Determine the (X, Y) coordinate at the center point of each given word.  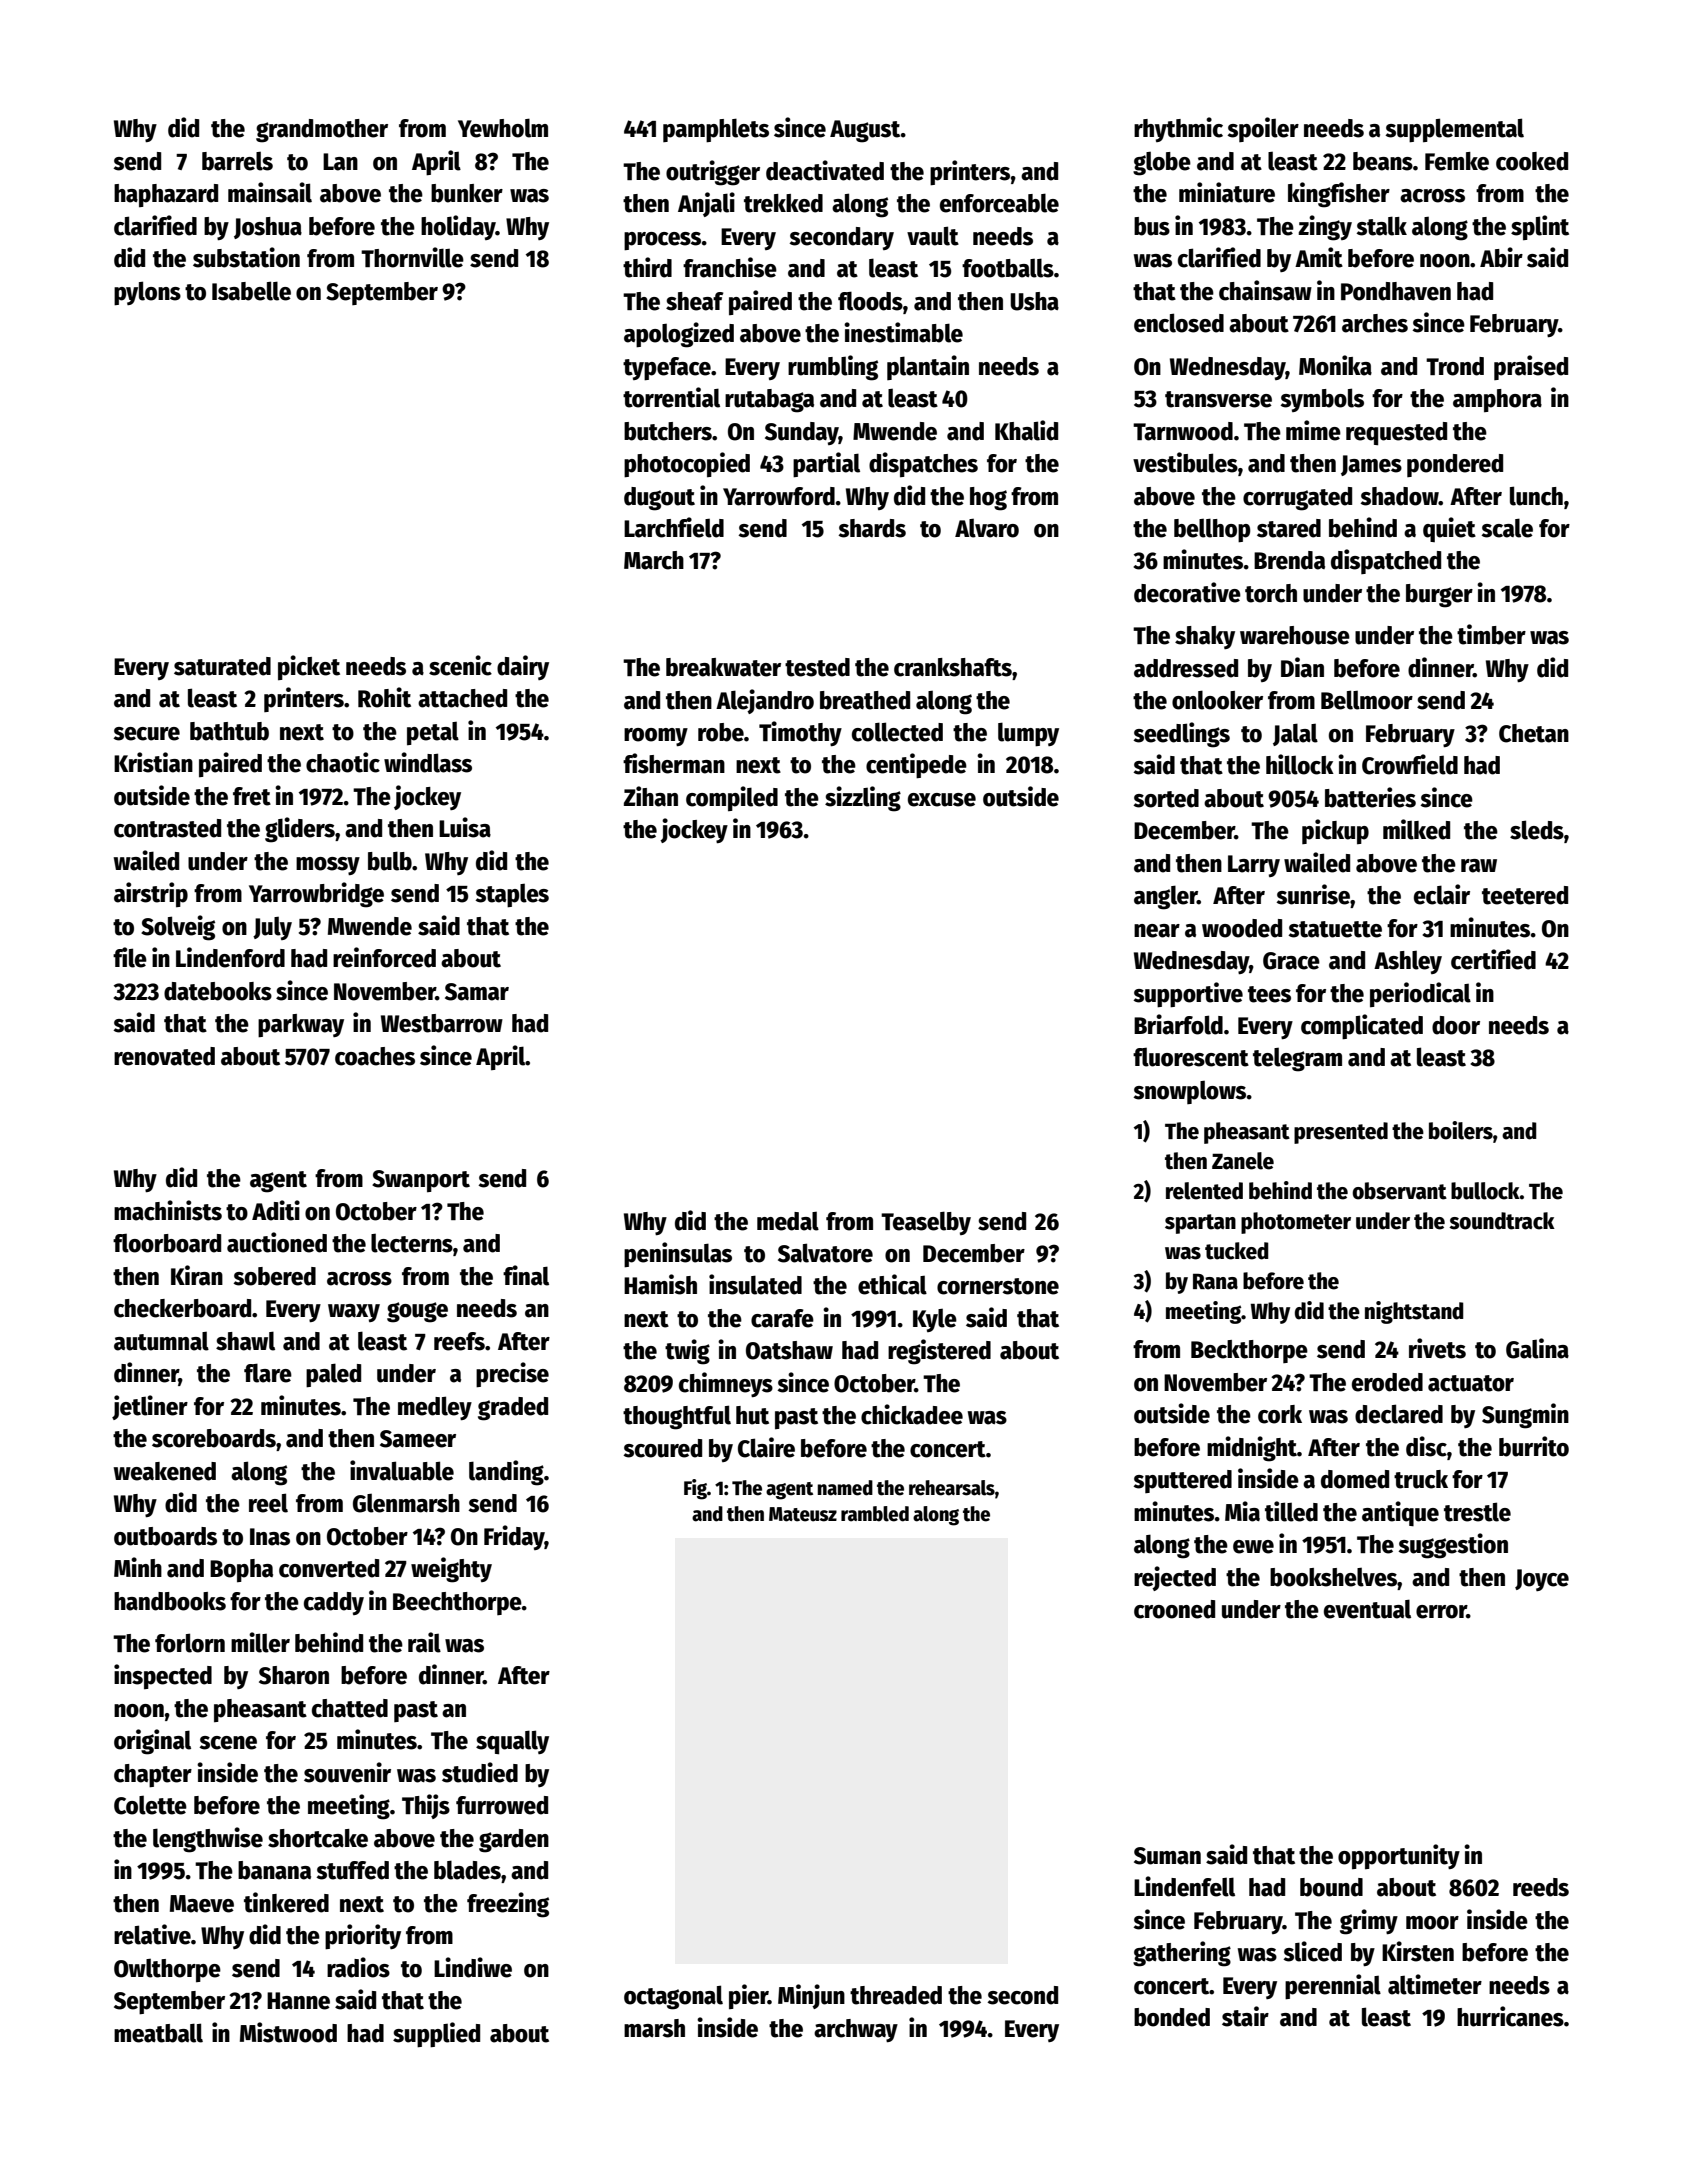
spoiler (1263, 129)
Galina (1537, 1348)
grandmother (322, 131)
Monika (1335, 365)
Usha (1034, 301)
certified (1493, 959)
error (1441, 1612)
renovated (164, 1056)
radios (358, 1967)
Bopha (241, 1570)
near (1157, 931)
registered (939, 1352)
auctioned (277, 1242)
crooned (1174, 1609)
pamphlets (716, 130)
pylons (147, 293)
